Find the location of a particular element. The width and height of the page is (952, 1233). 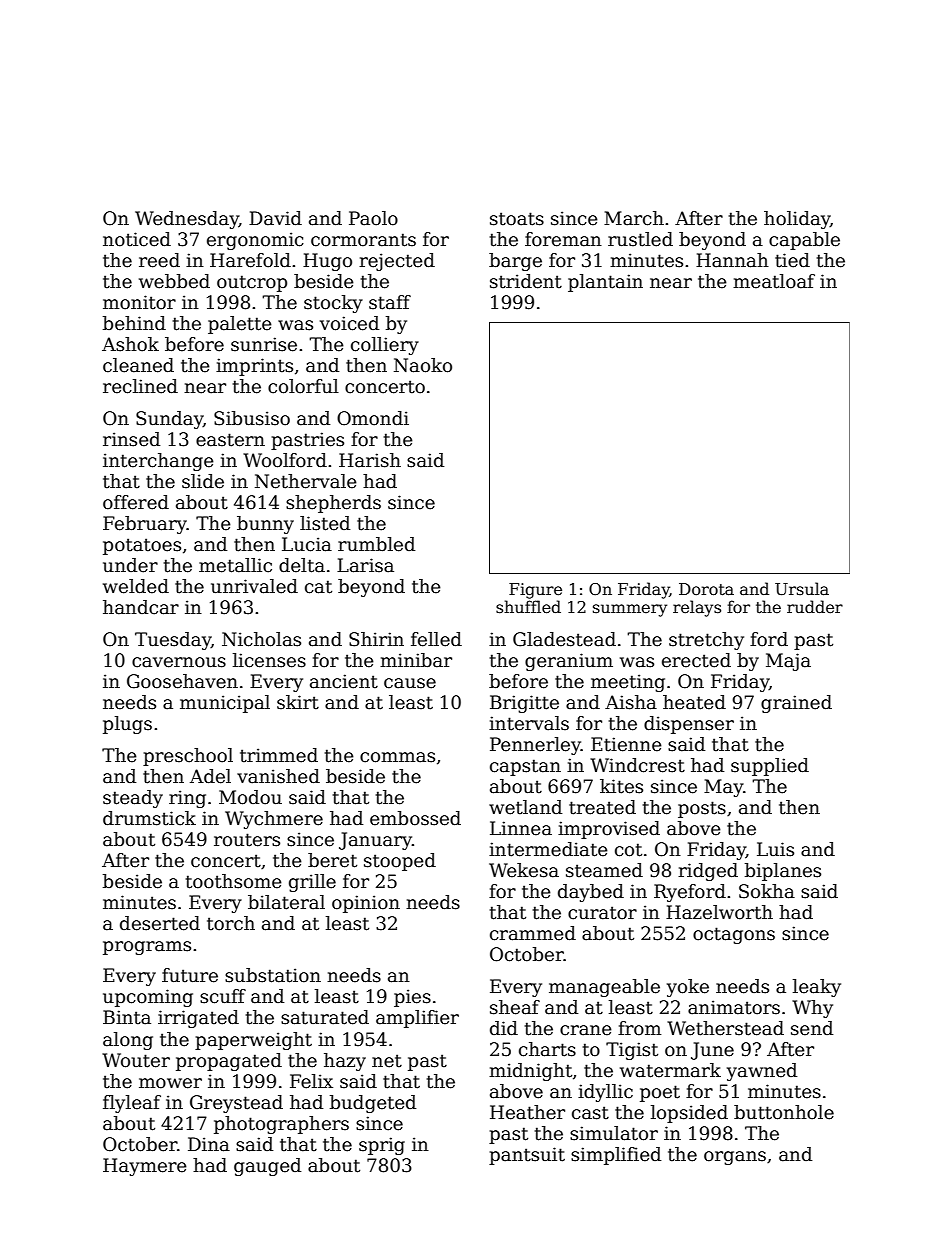

sprig is located at coordinates (382, 1146).
